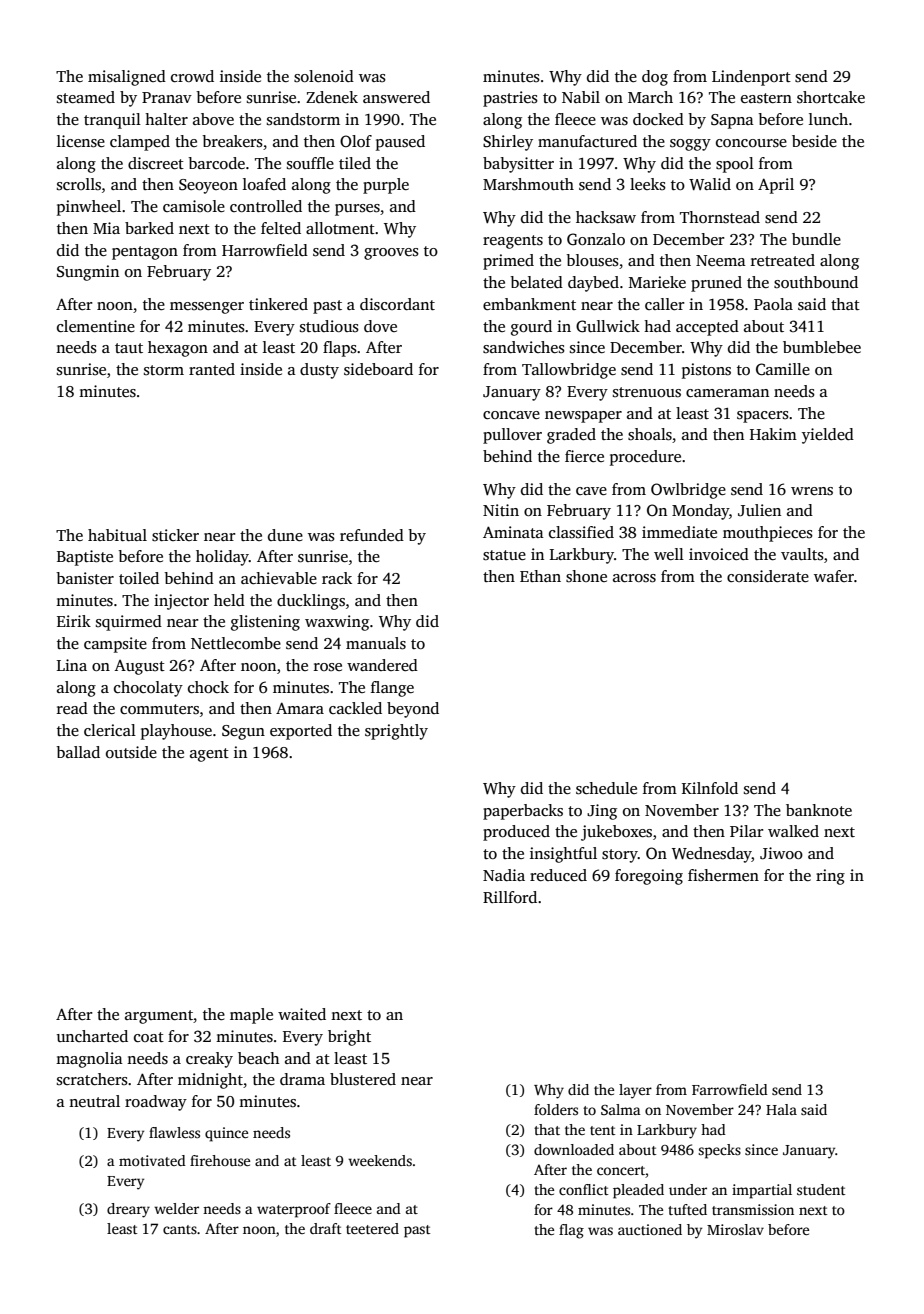 The width and height of the screenshot is (924, 1314). Describe the element at coordinates (621, 1170) in the screenshot. I see `concert` at that location.
